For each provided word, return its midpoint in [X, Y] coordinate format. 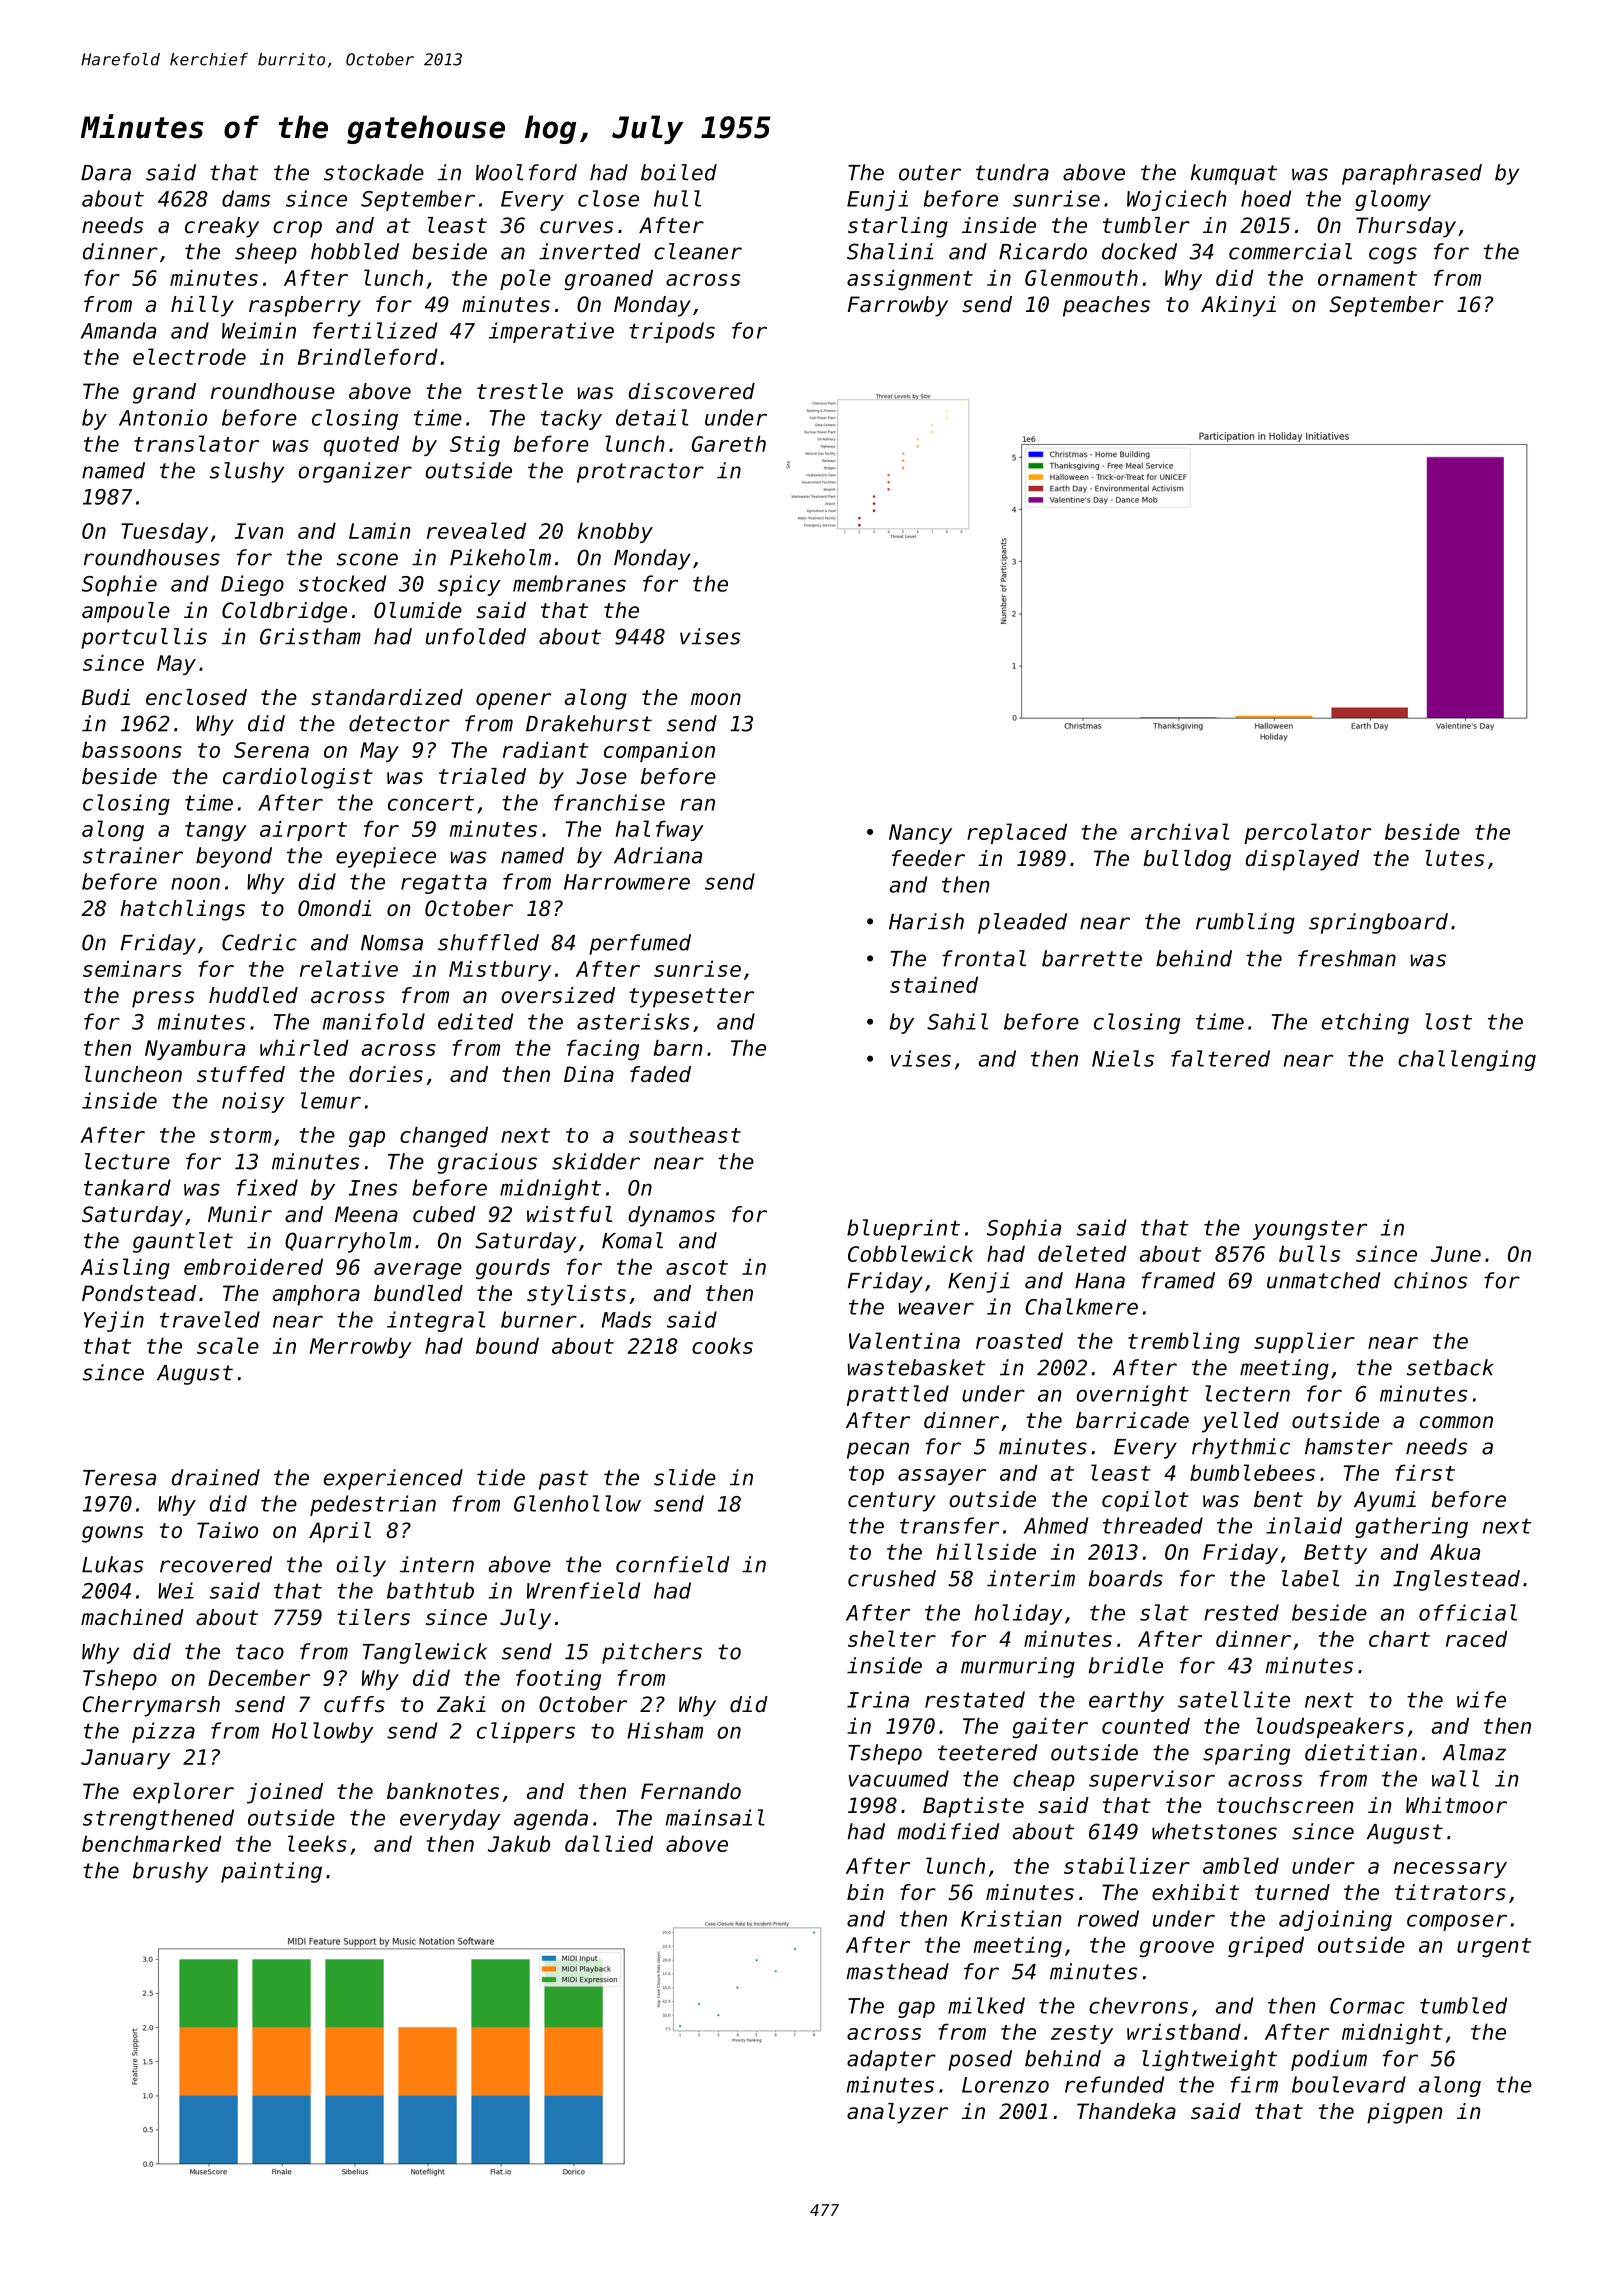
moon [716, 699]
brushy [170, 1872]
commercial [1290, 251]
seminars [132, 968]
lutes [1454, 858]
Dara [106, 173]
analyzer [897, 2113]
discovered [692, 391]
